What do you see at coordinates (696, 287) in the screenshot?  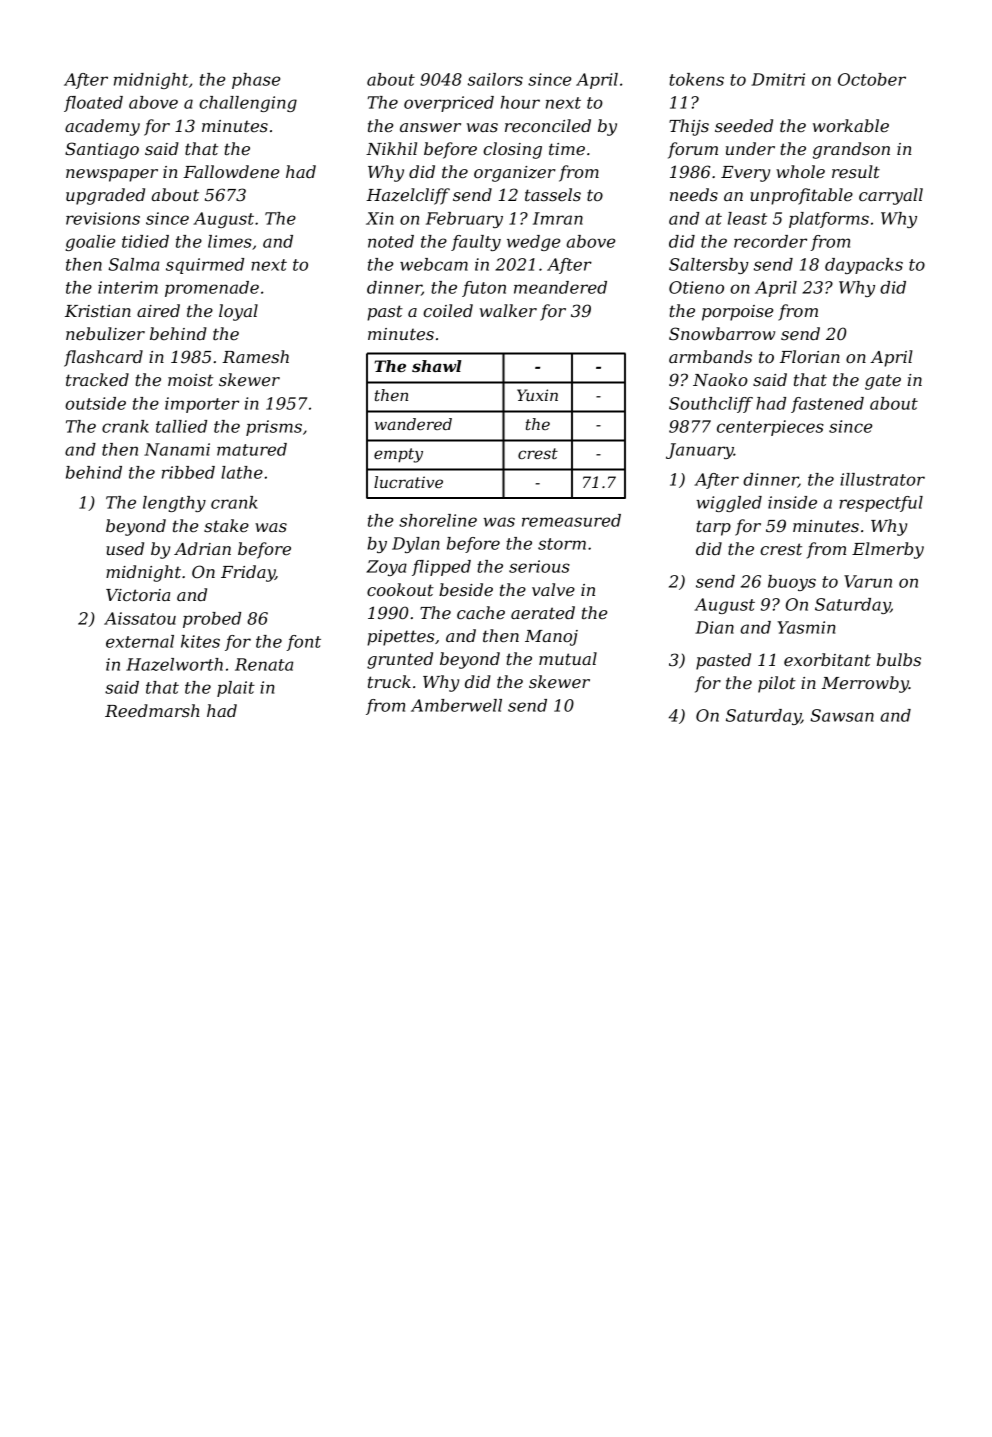 I see `Otieno` at bounding box center [696, 287].
